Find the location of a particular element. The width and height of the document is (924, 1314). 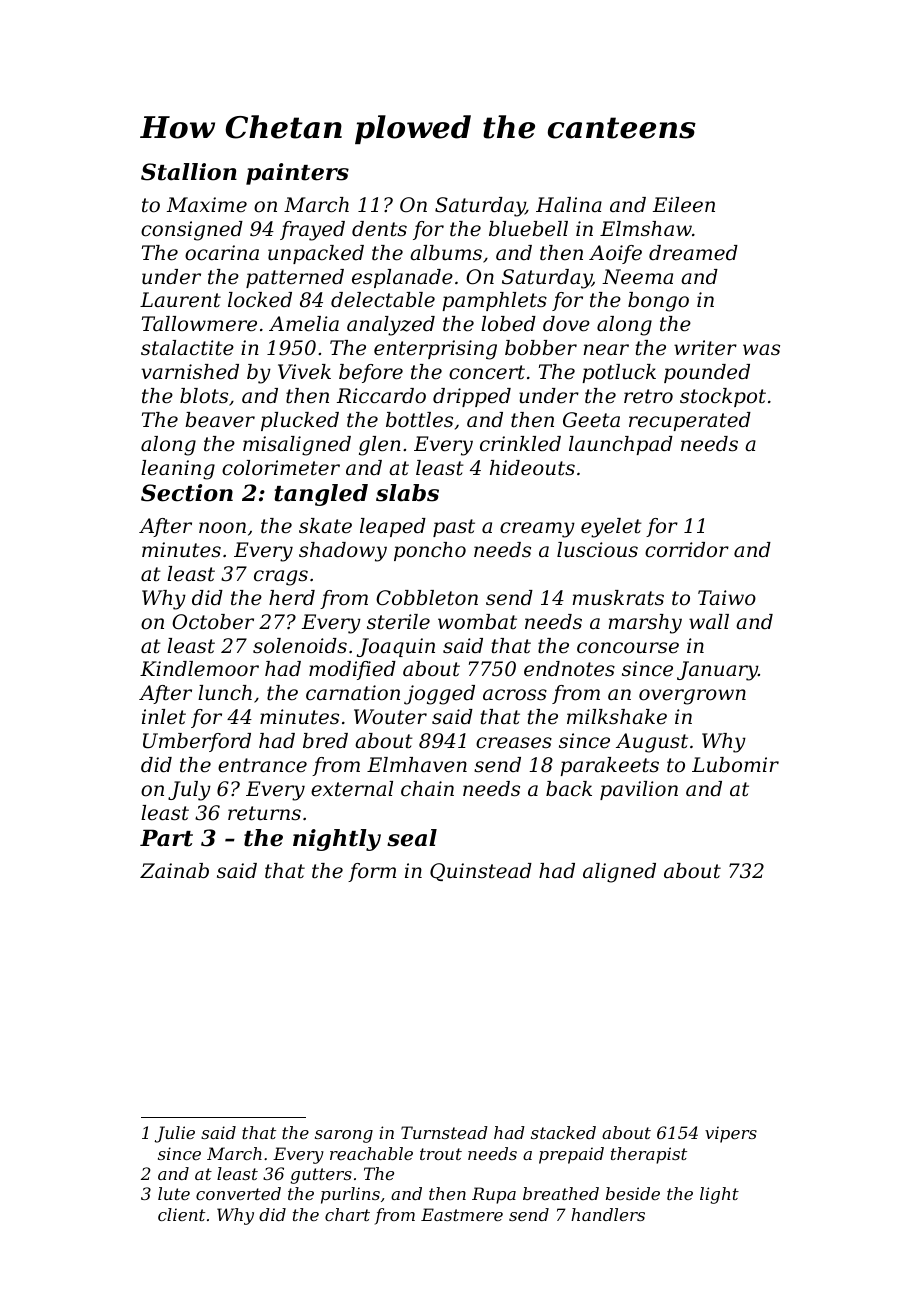

retro is located at coordinates (648, 396).
